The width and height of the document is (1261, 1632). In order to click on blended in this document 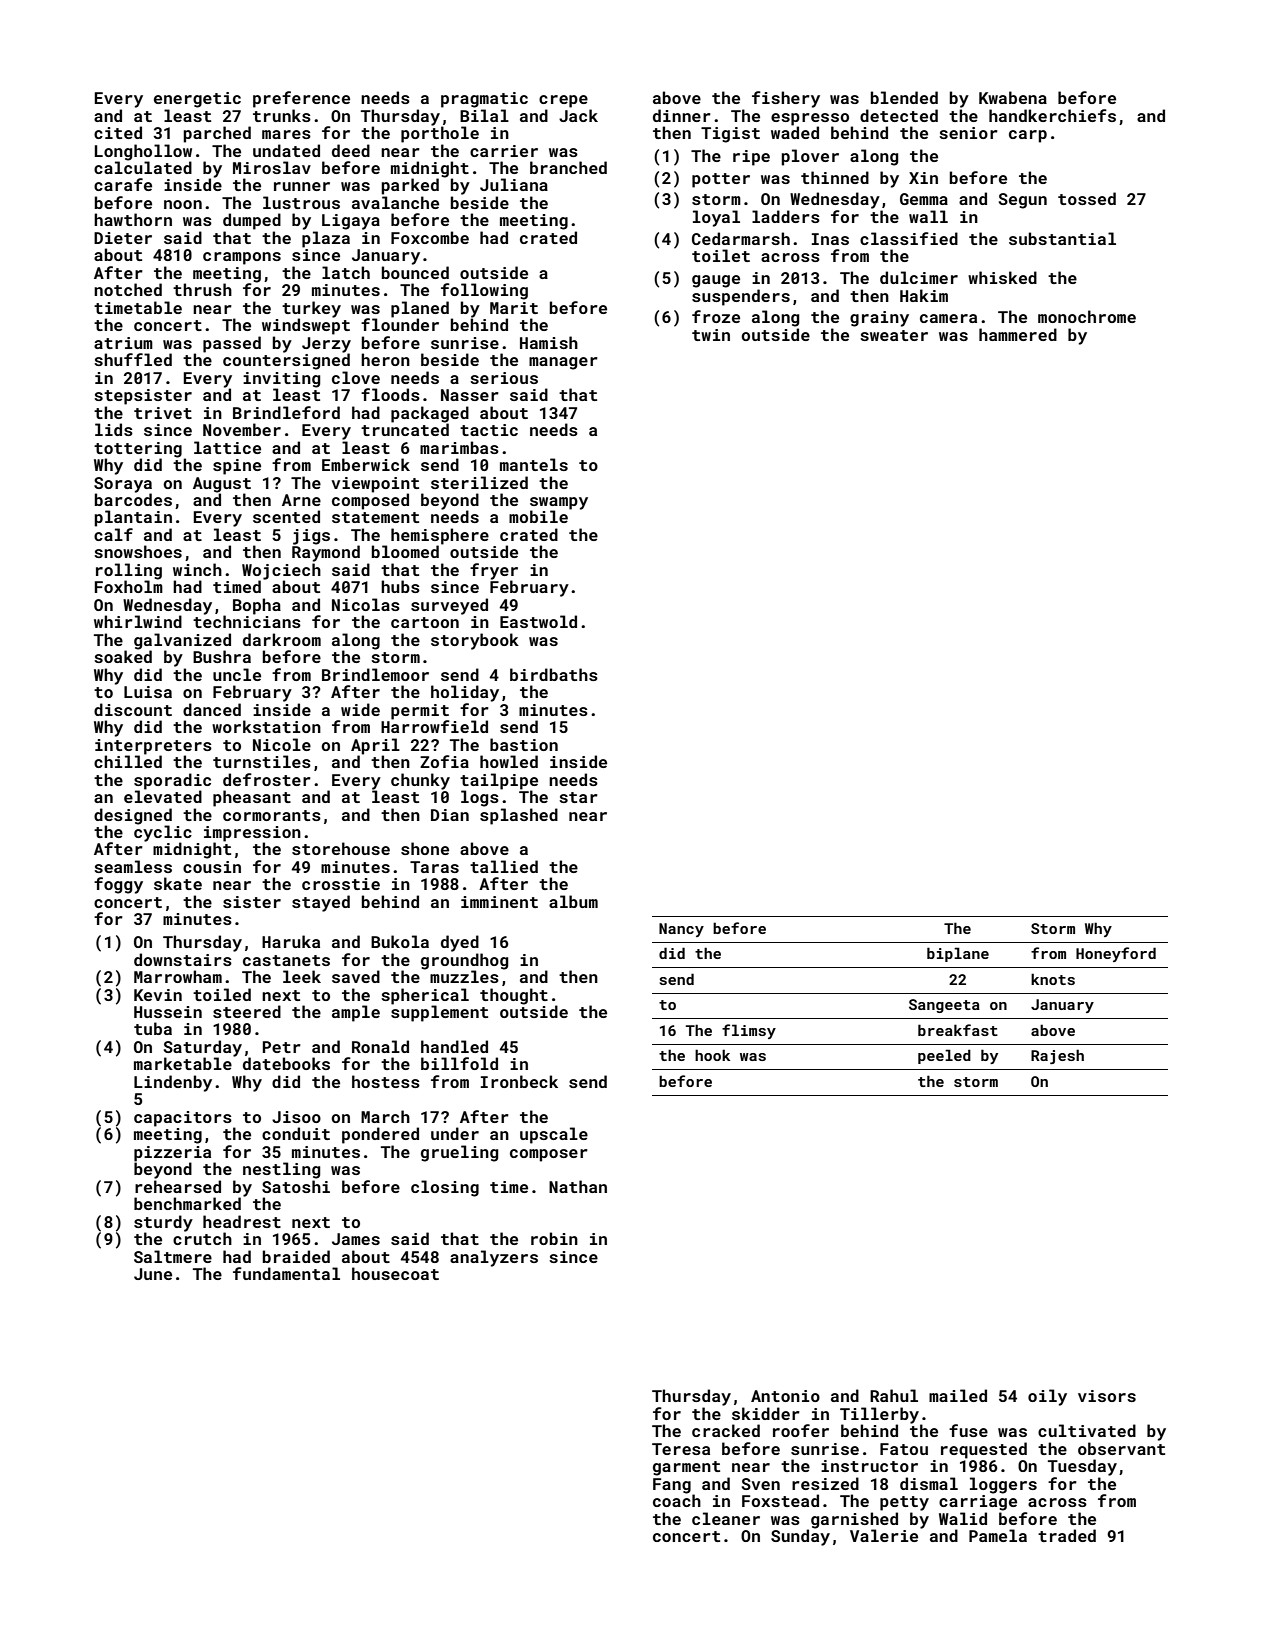, I will do `click(904, 97)`.
